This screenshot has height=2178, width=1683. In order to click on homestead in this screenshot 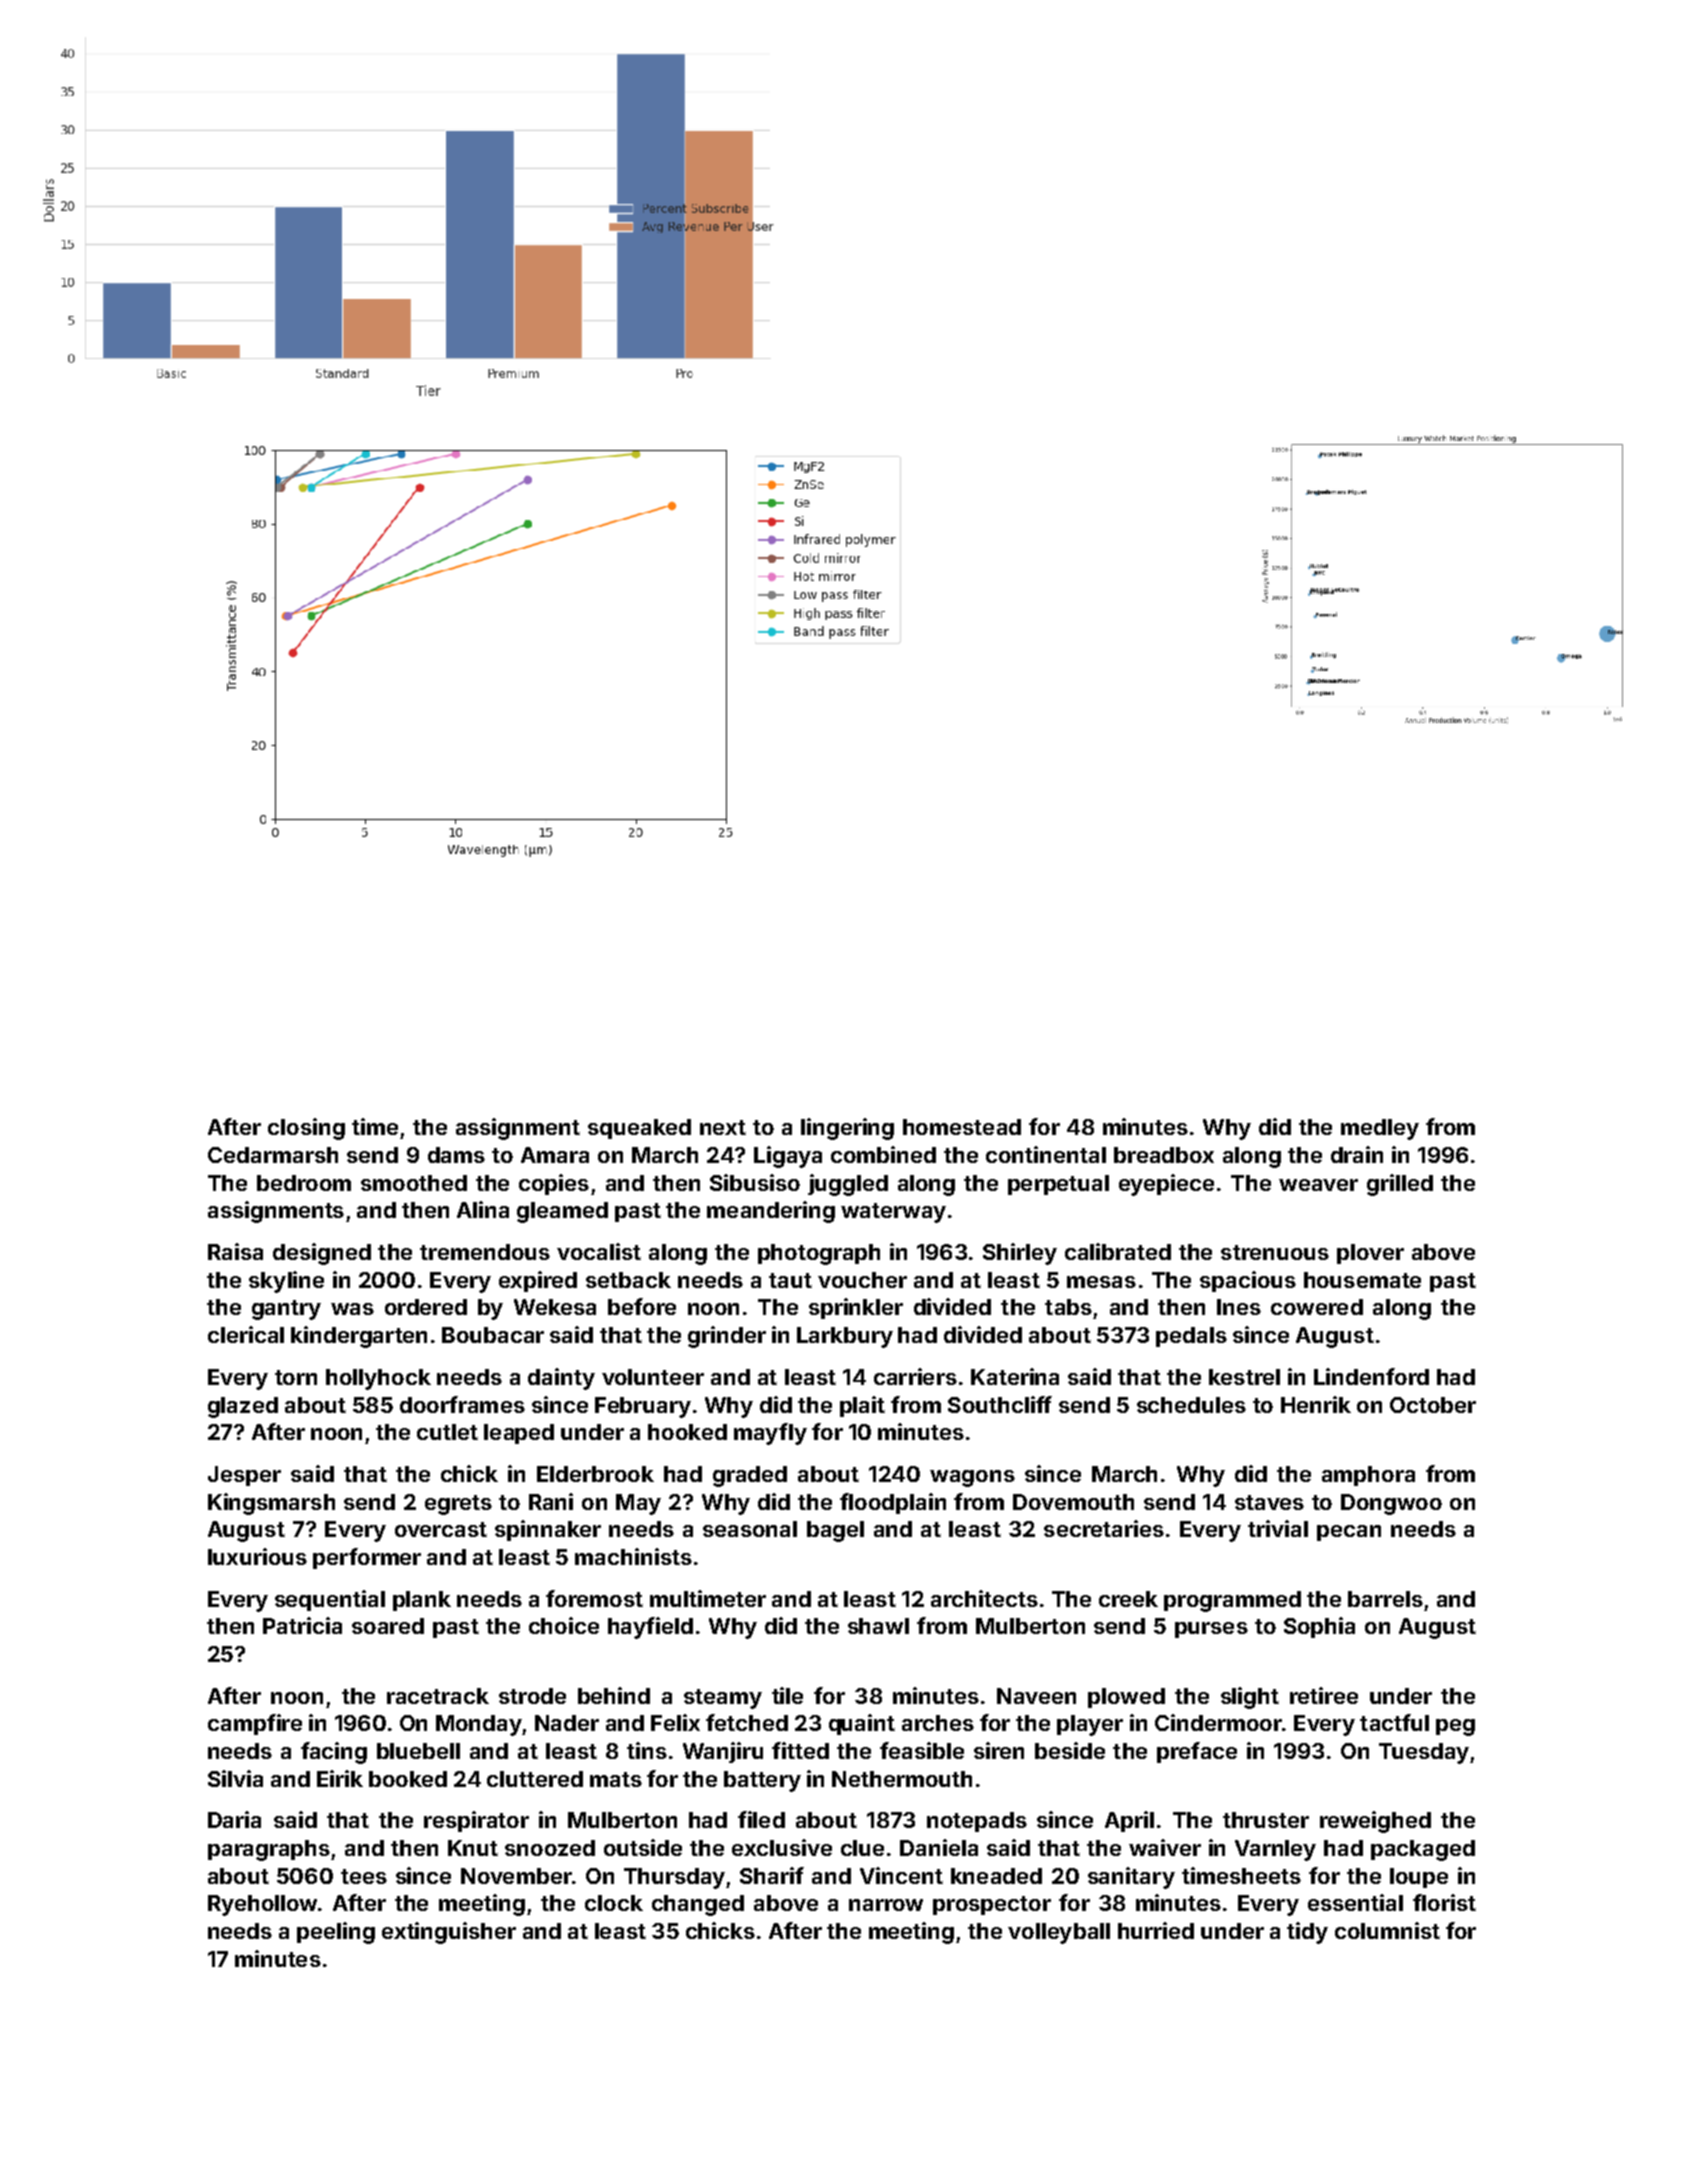, I will do `click(962, 1127)`.
